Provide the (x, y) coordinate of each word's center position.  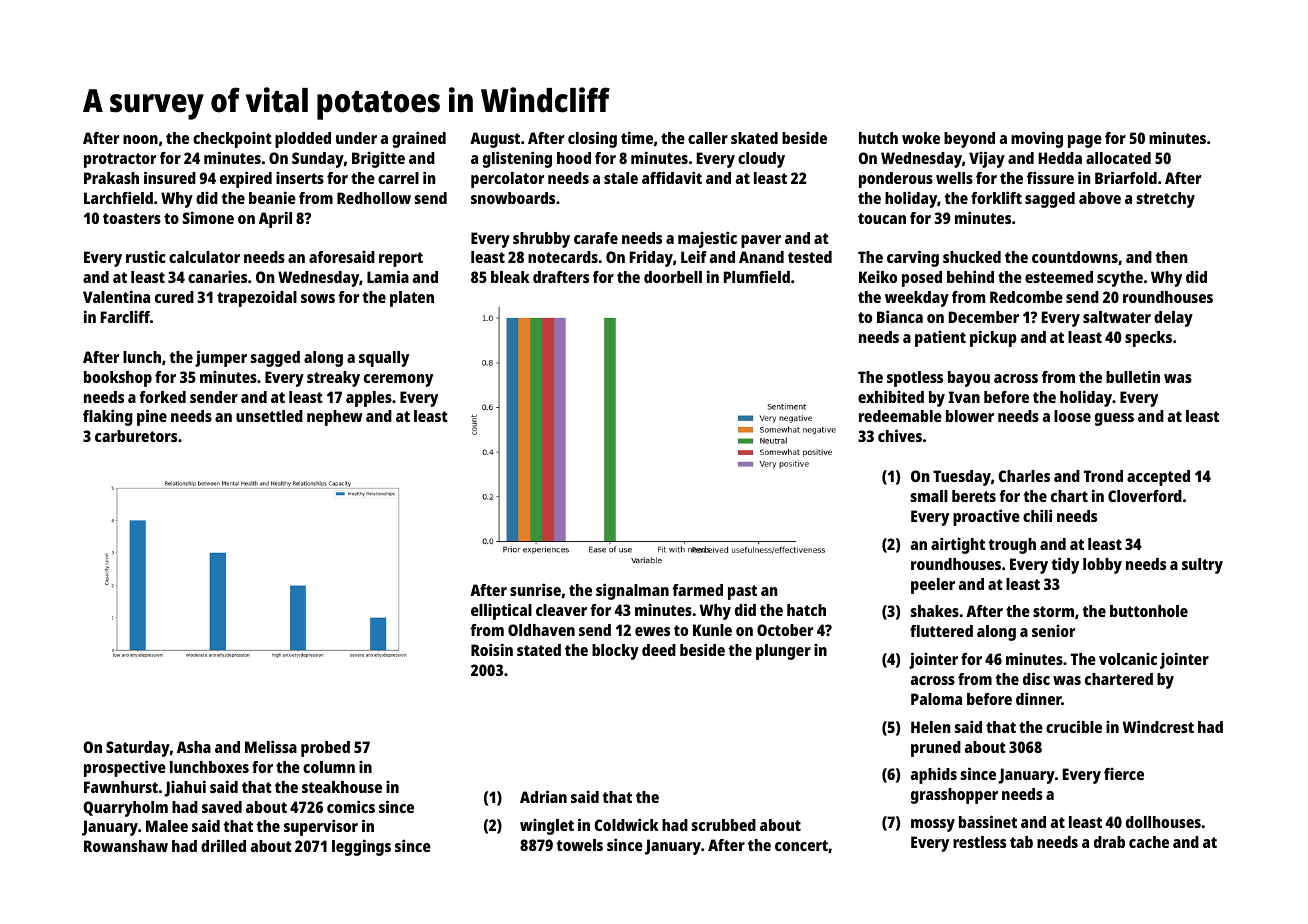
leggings (361, 847)
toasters (132, 218)
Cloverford (1145, 496)
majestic (707, 239)
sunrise (535, 589)
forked (162, 397)
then (1171, 257)
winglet (547, 826)
